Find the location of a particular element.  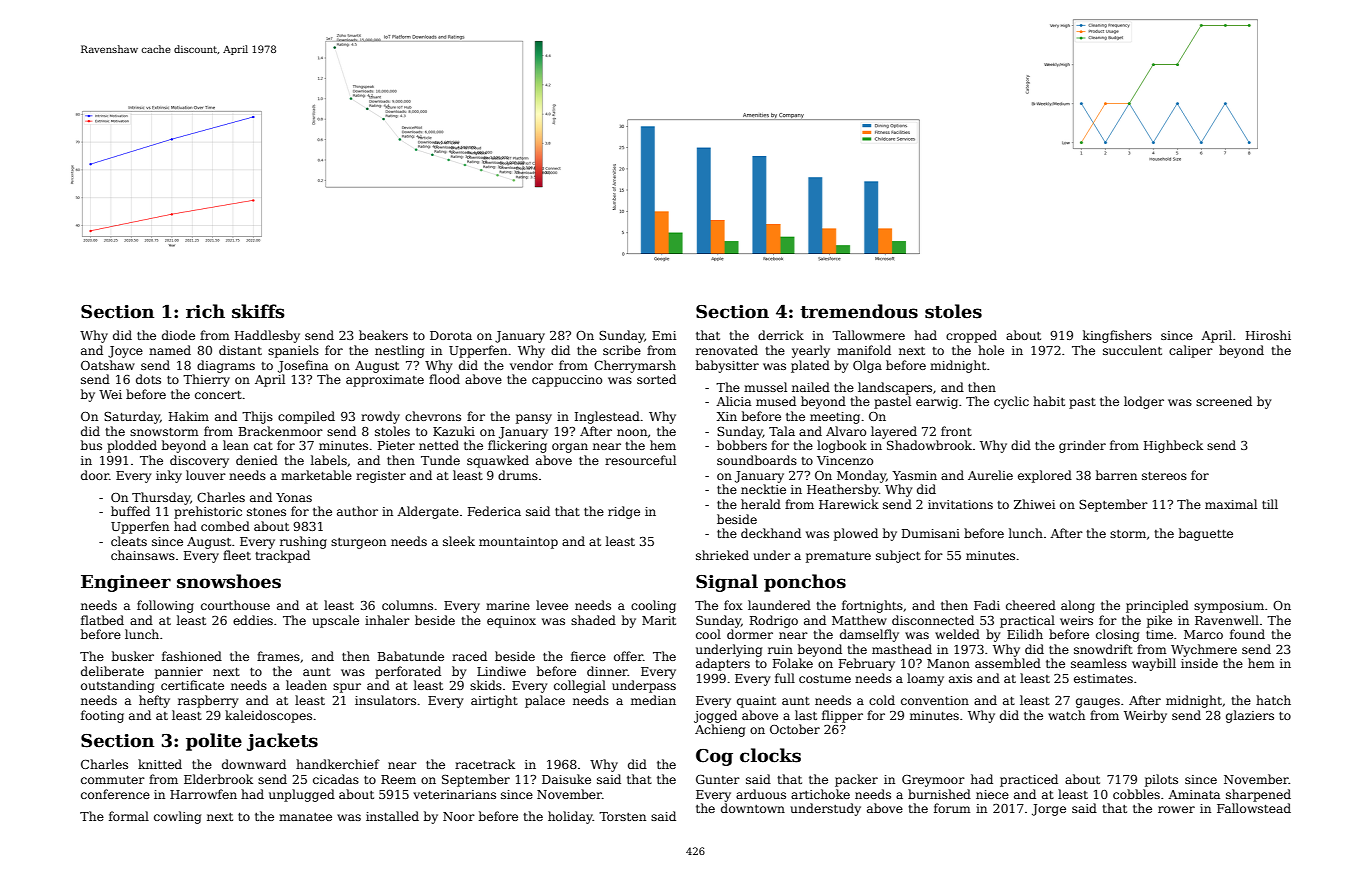

Engineer is located at coordinates (126, 583).
